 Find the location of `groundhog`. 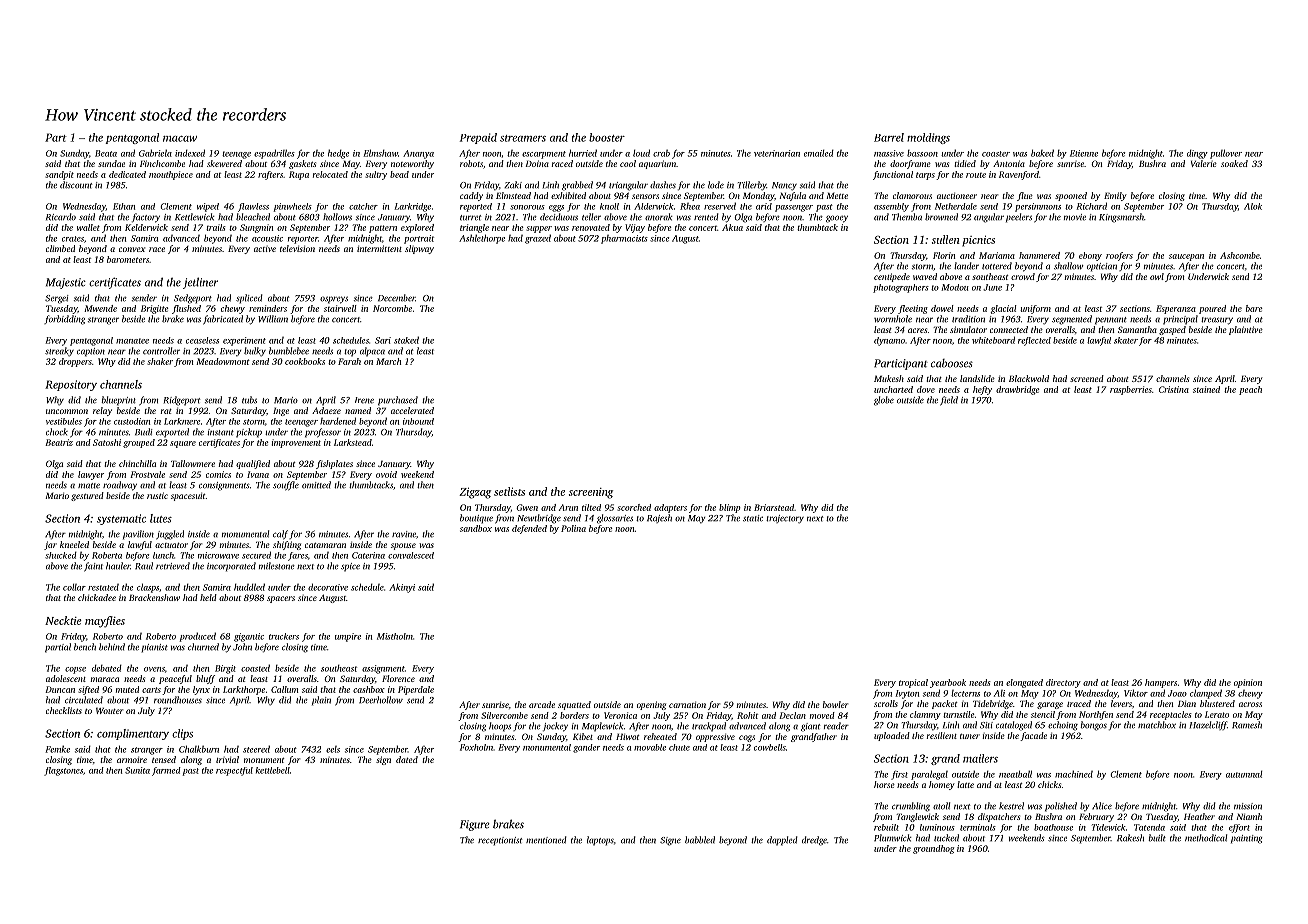

groundhog is located at coordinates (933, 849).
